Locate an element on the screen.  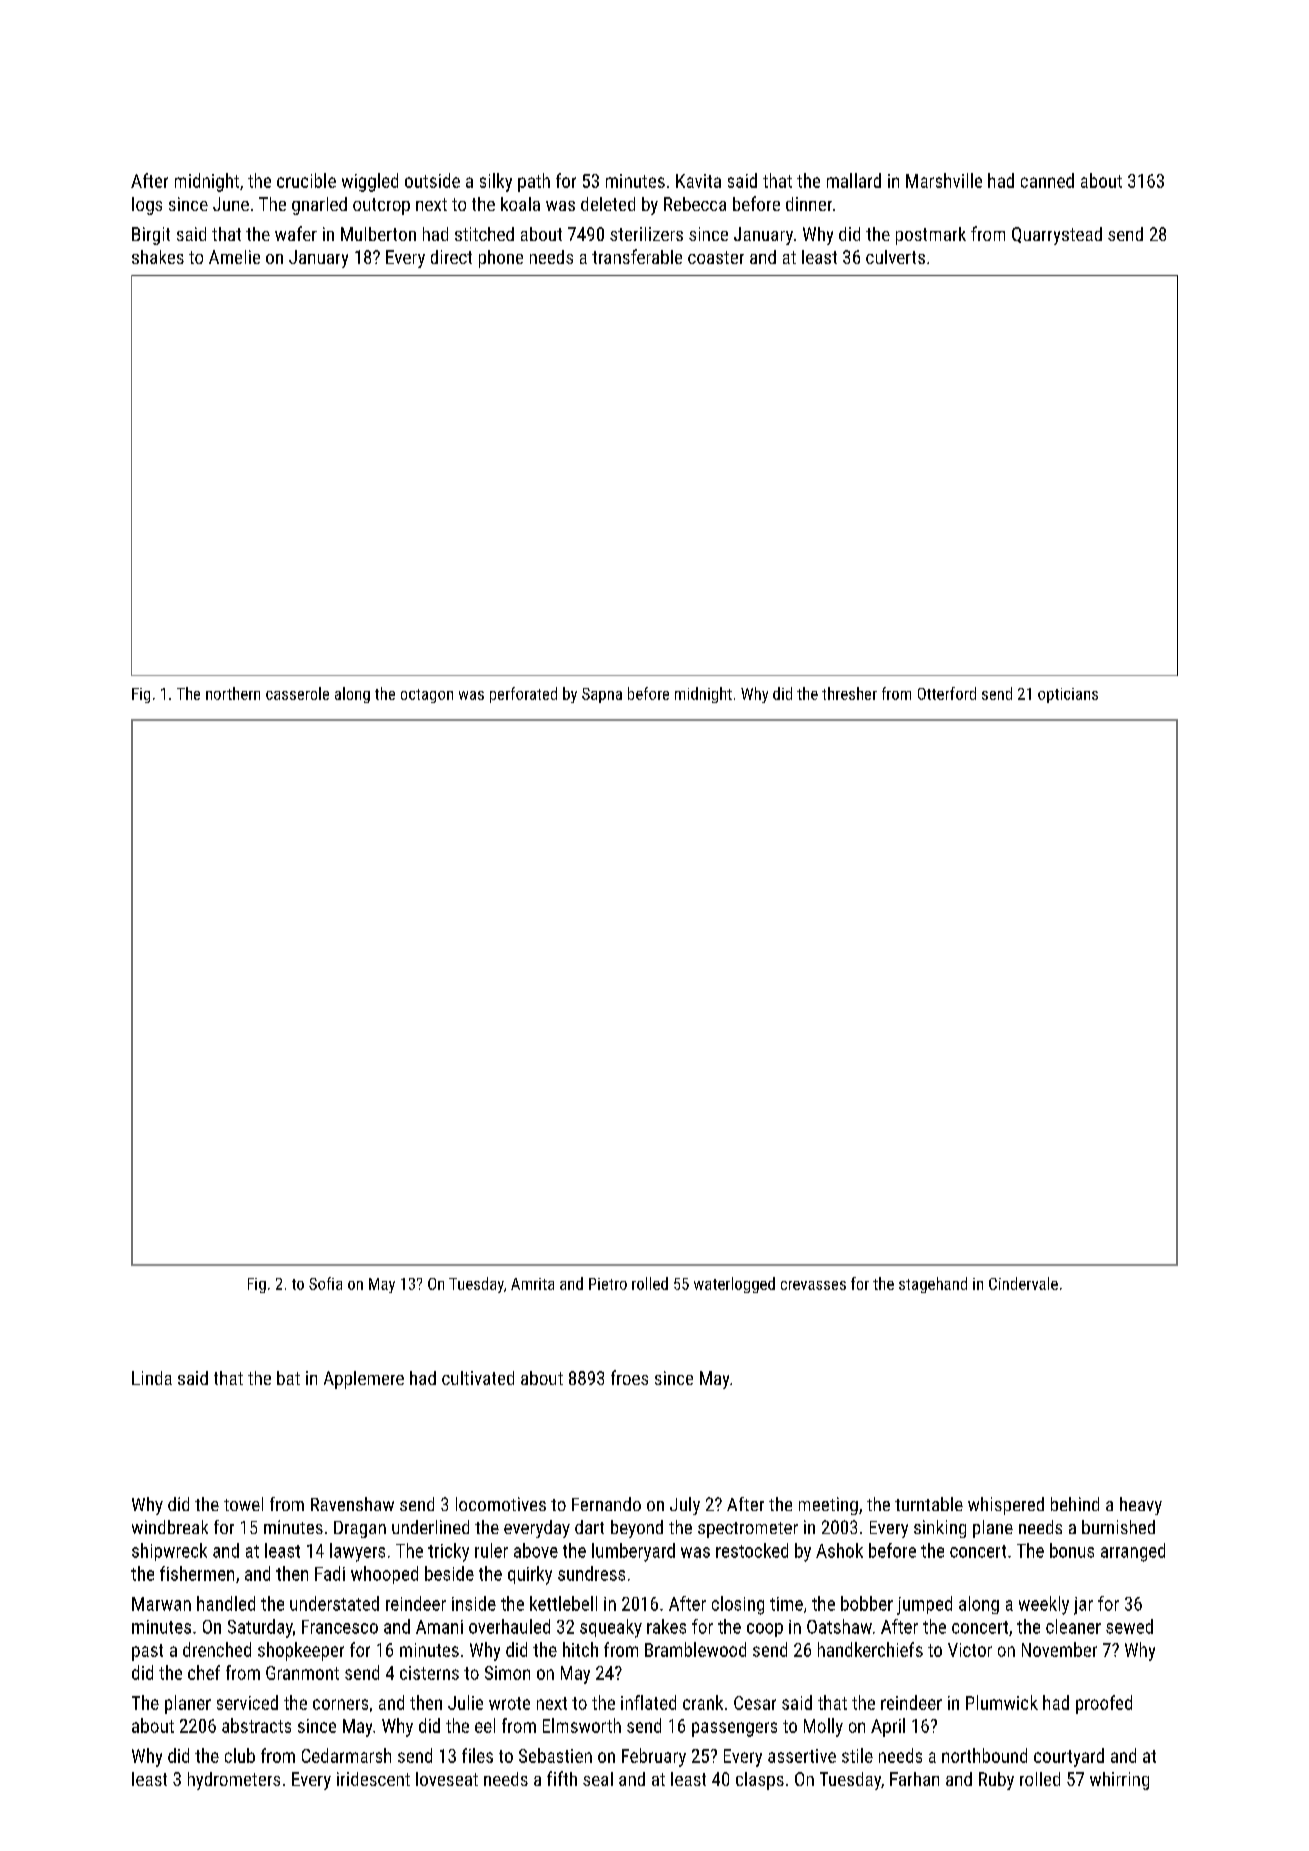
Amrita is located at coordinates (532, 1284).
